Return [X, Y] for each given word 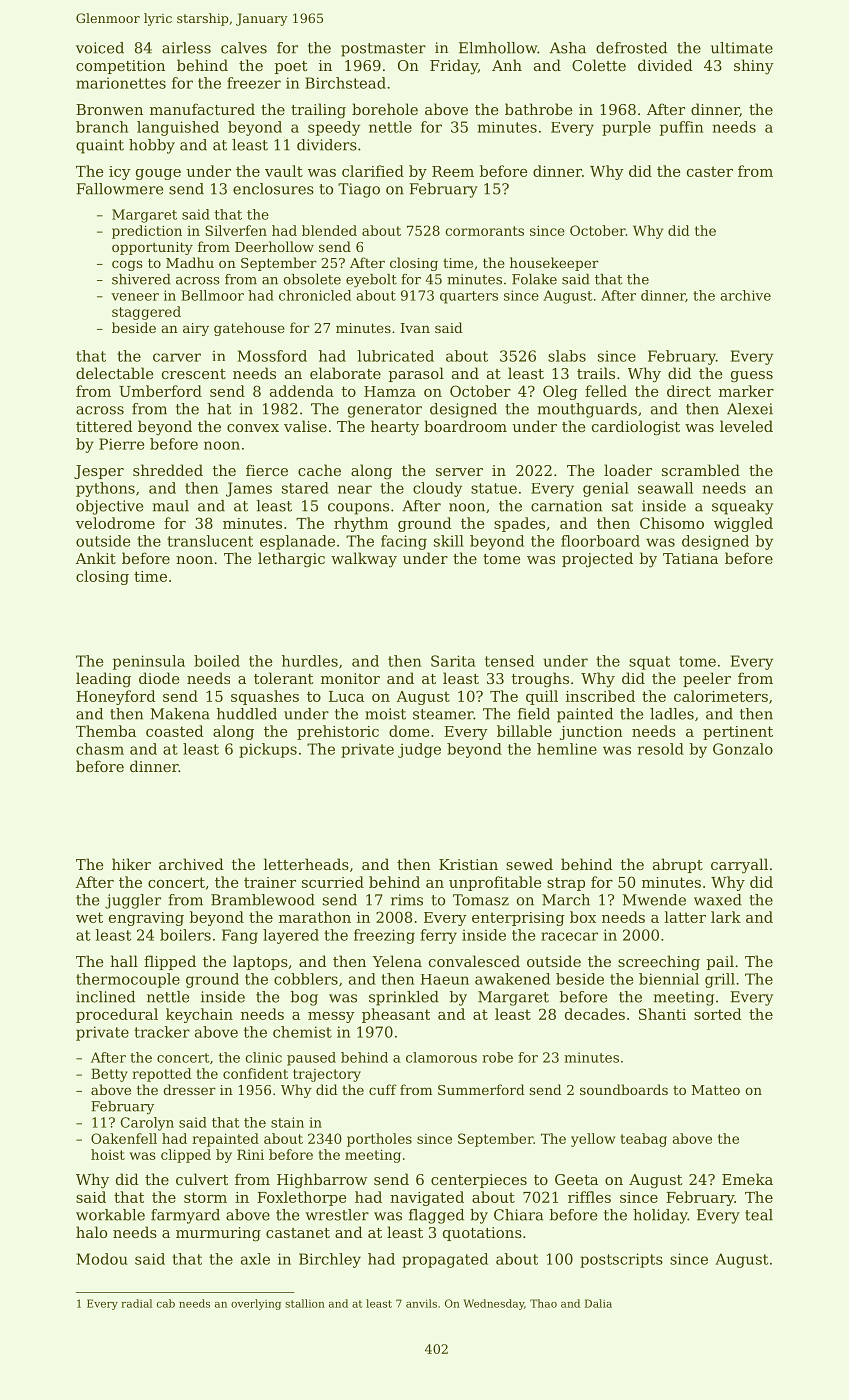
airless [186, 48]
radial [136, 1303]
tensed [509, 661]
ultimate [742, 48]
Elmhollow [498, 48]
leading [103, 680]
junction [591, 733]
